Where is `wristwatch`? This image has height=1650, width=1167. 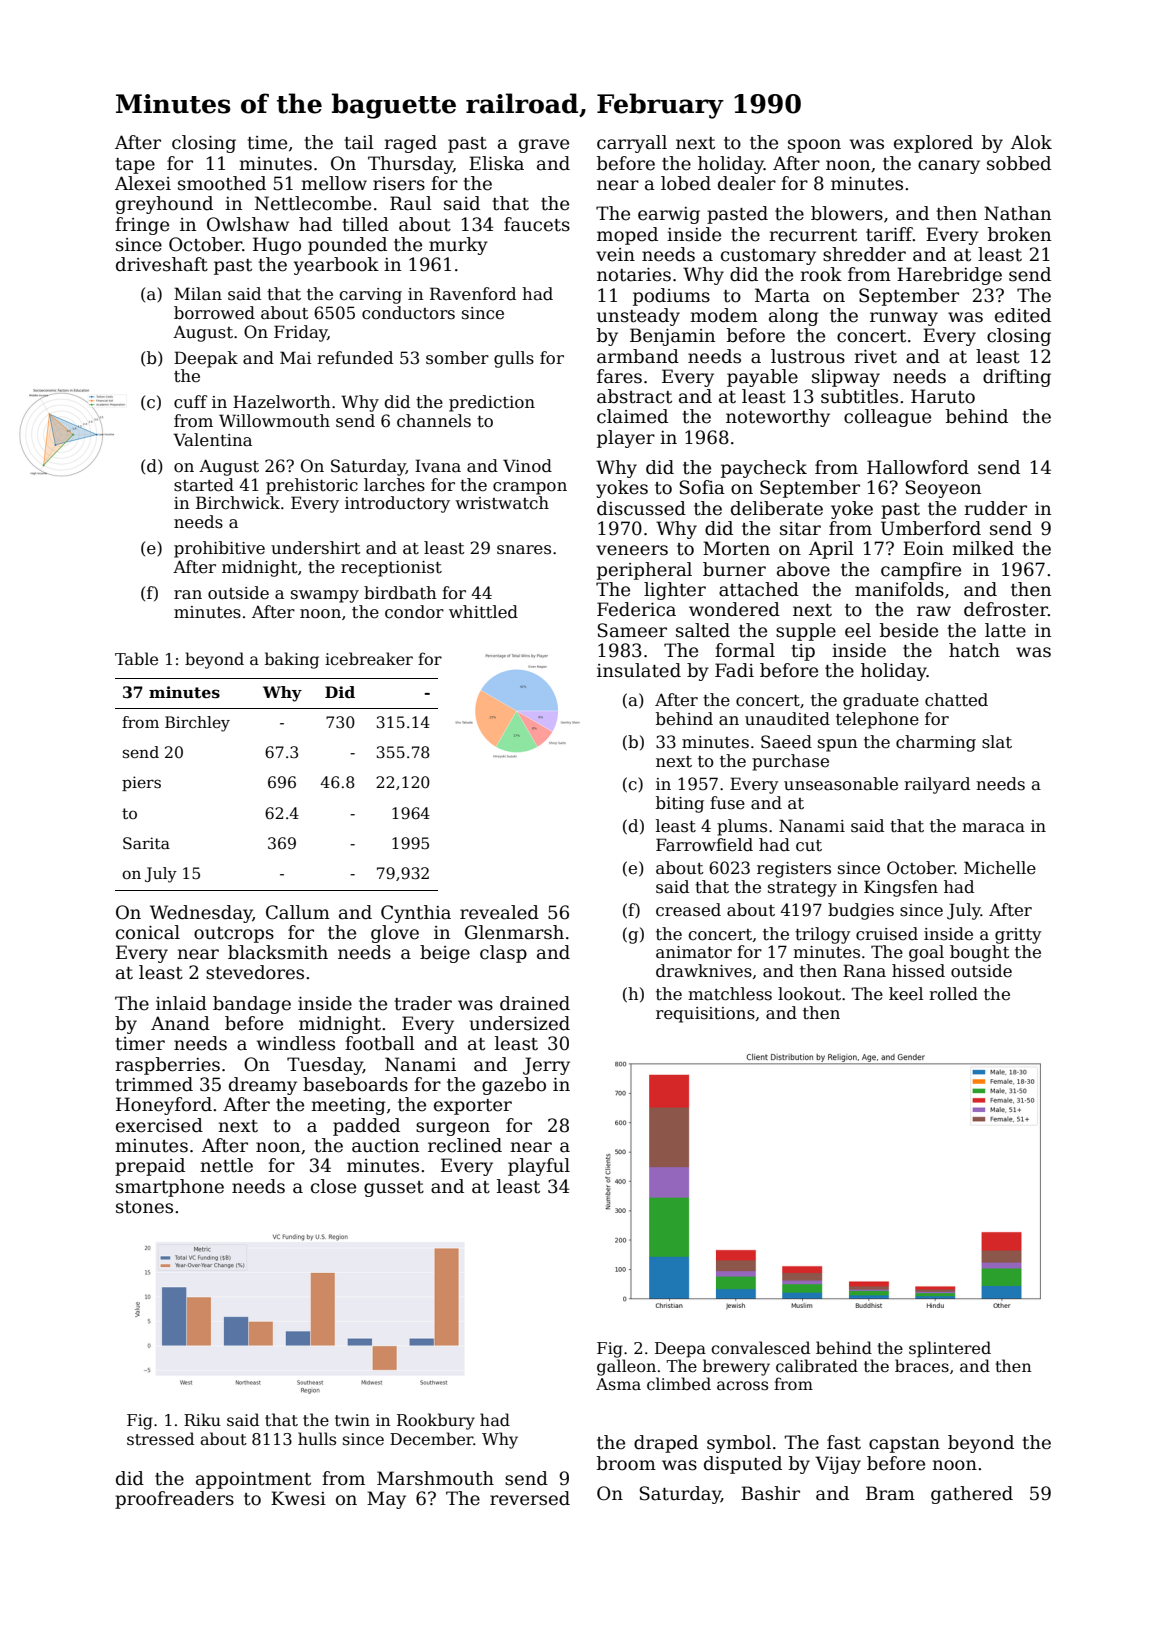
wristwatch is located at coordinates (502, 503).
